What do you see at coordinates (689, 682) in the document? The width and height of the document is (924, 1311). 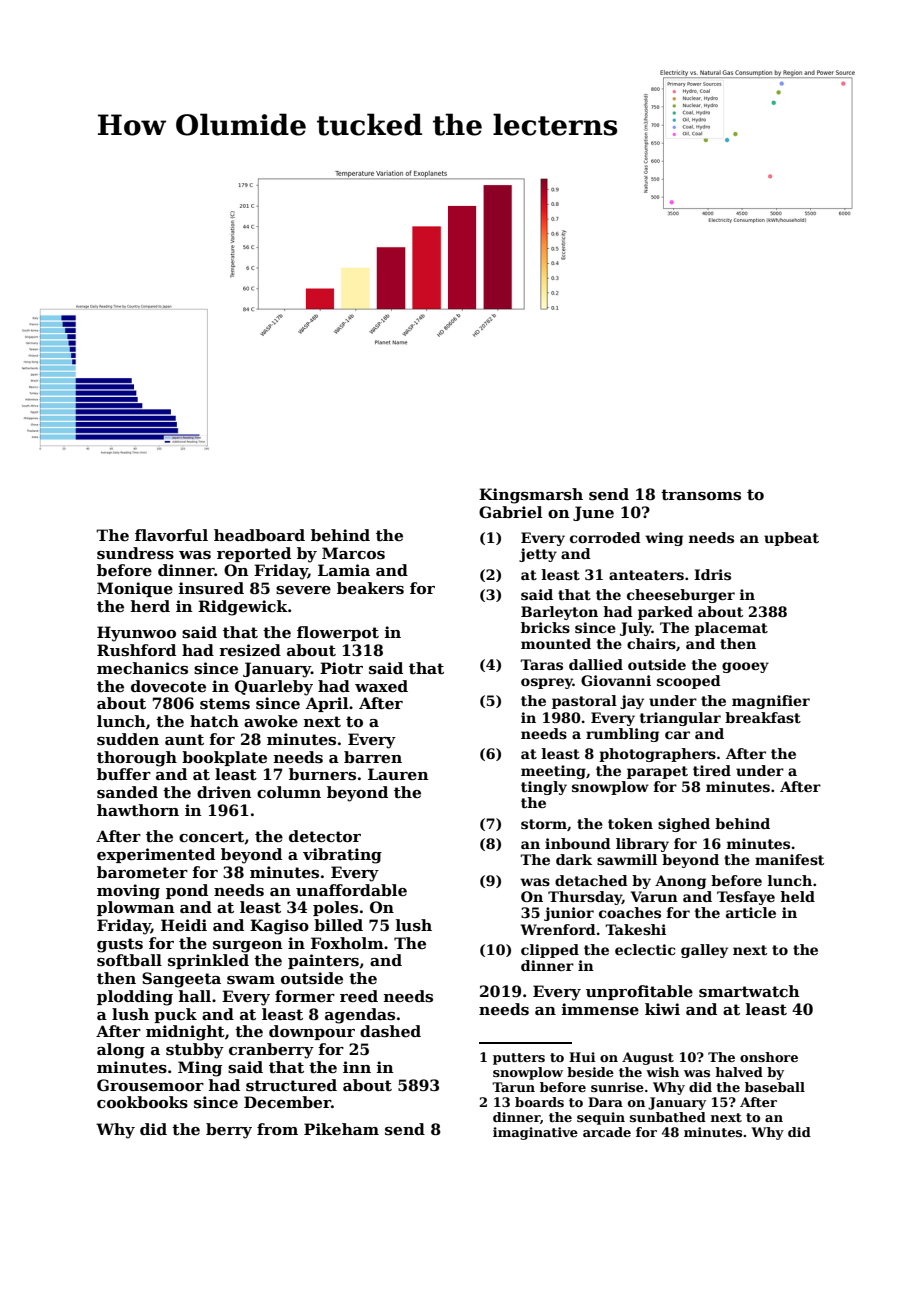 I see `scooped` at bounding box center [689, 682].
